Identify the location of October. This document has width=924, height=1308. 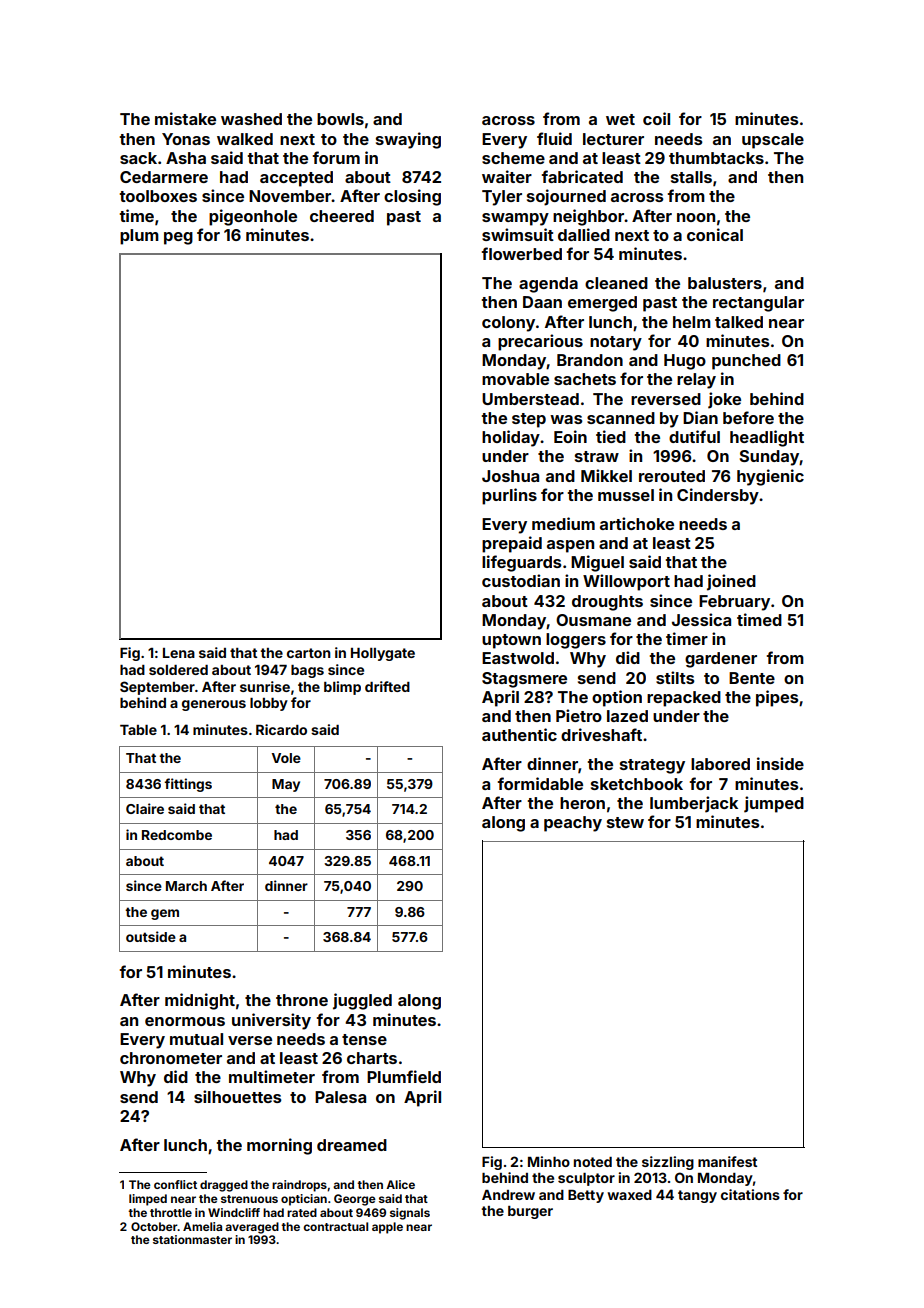
(154, 1226).
